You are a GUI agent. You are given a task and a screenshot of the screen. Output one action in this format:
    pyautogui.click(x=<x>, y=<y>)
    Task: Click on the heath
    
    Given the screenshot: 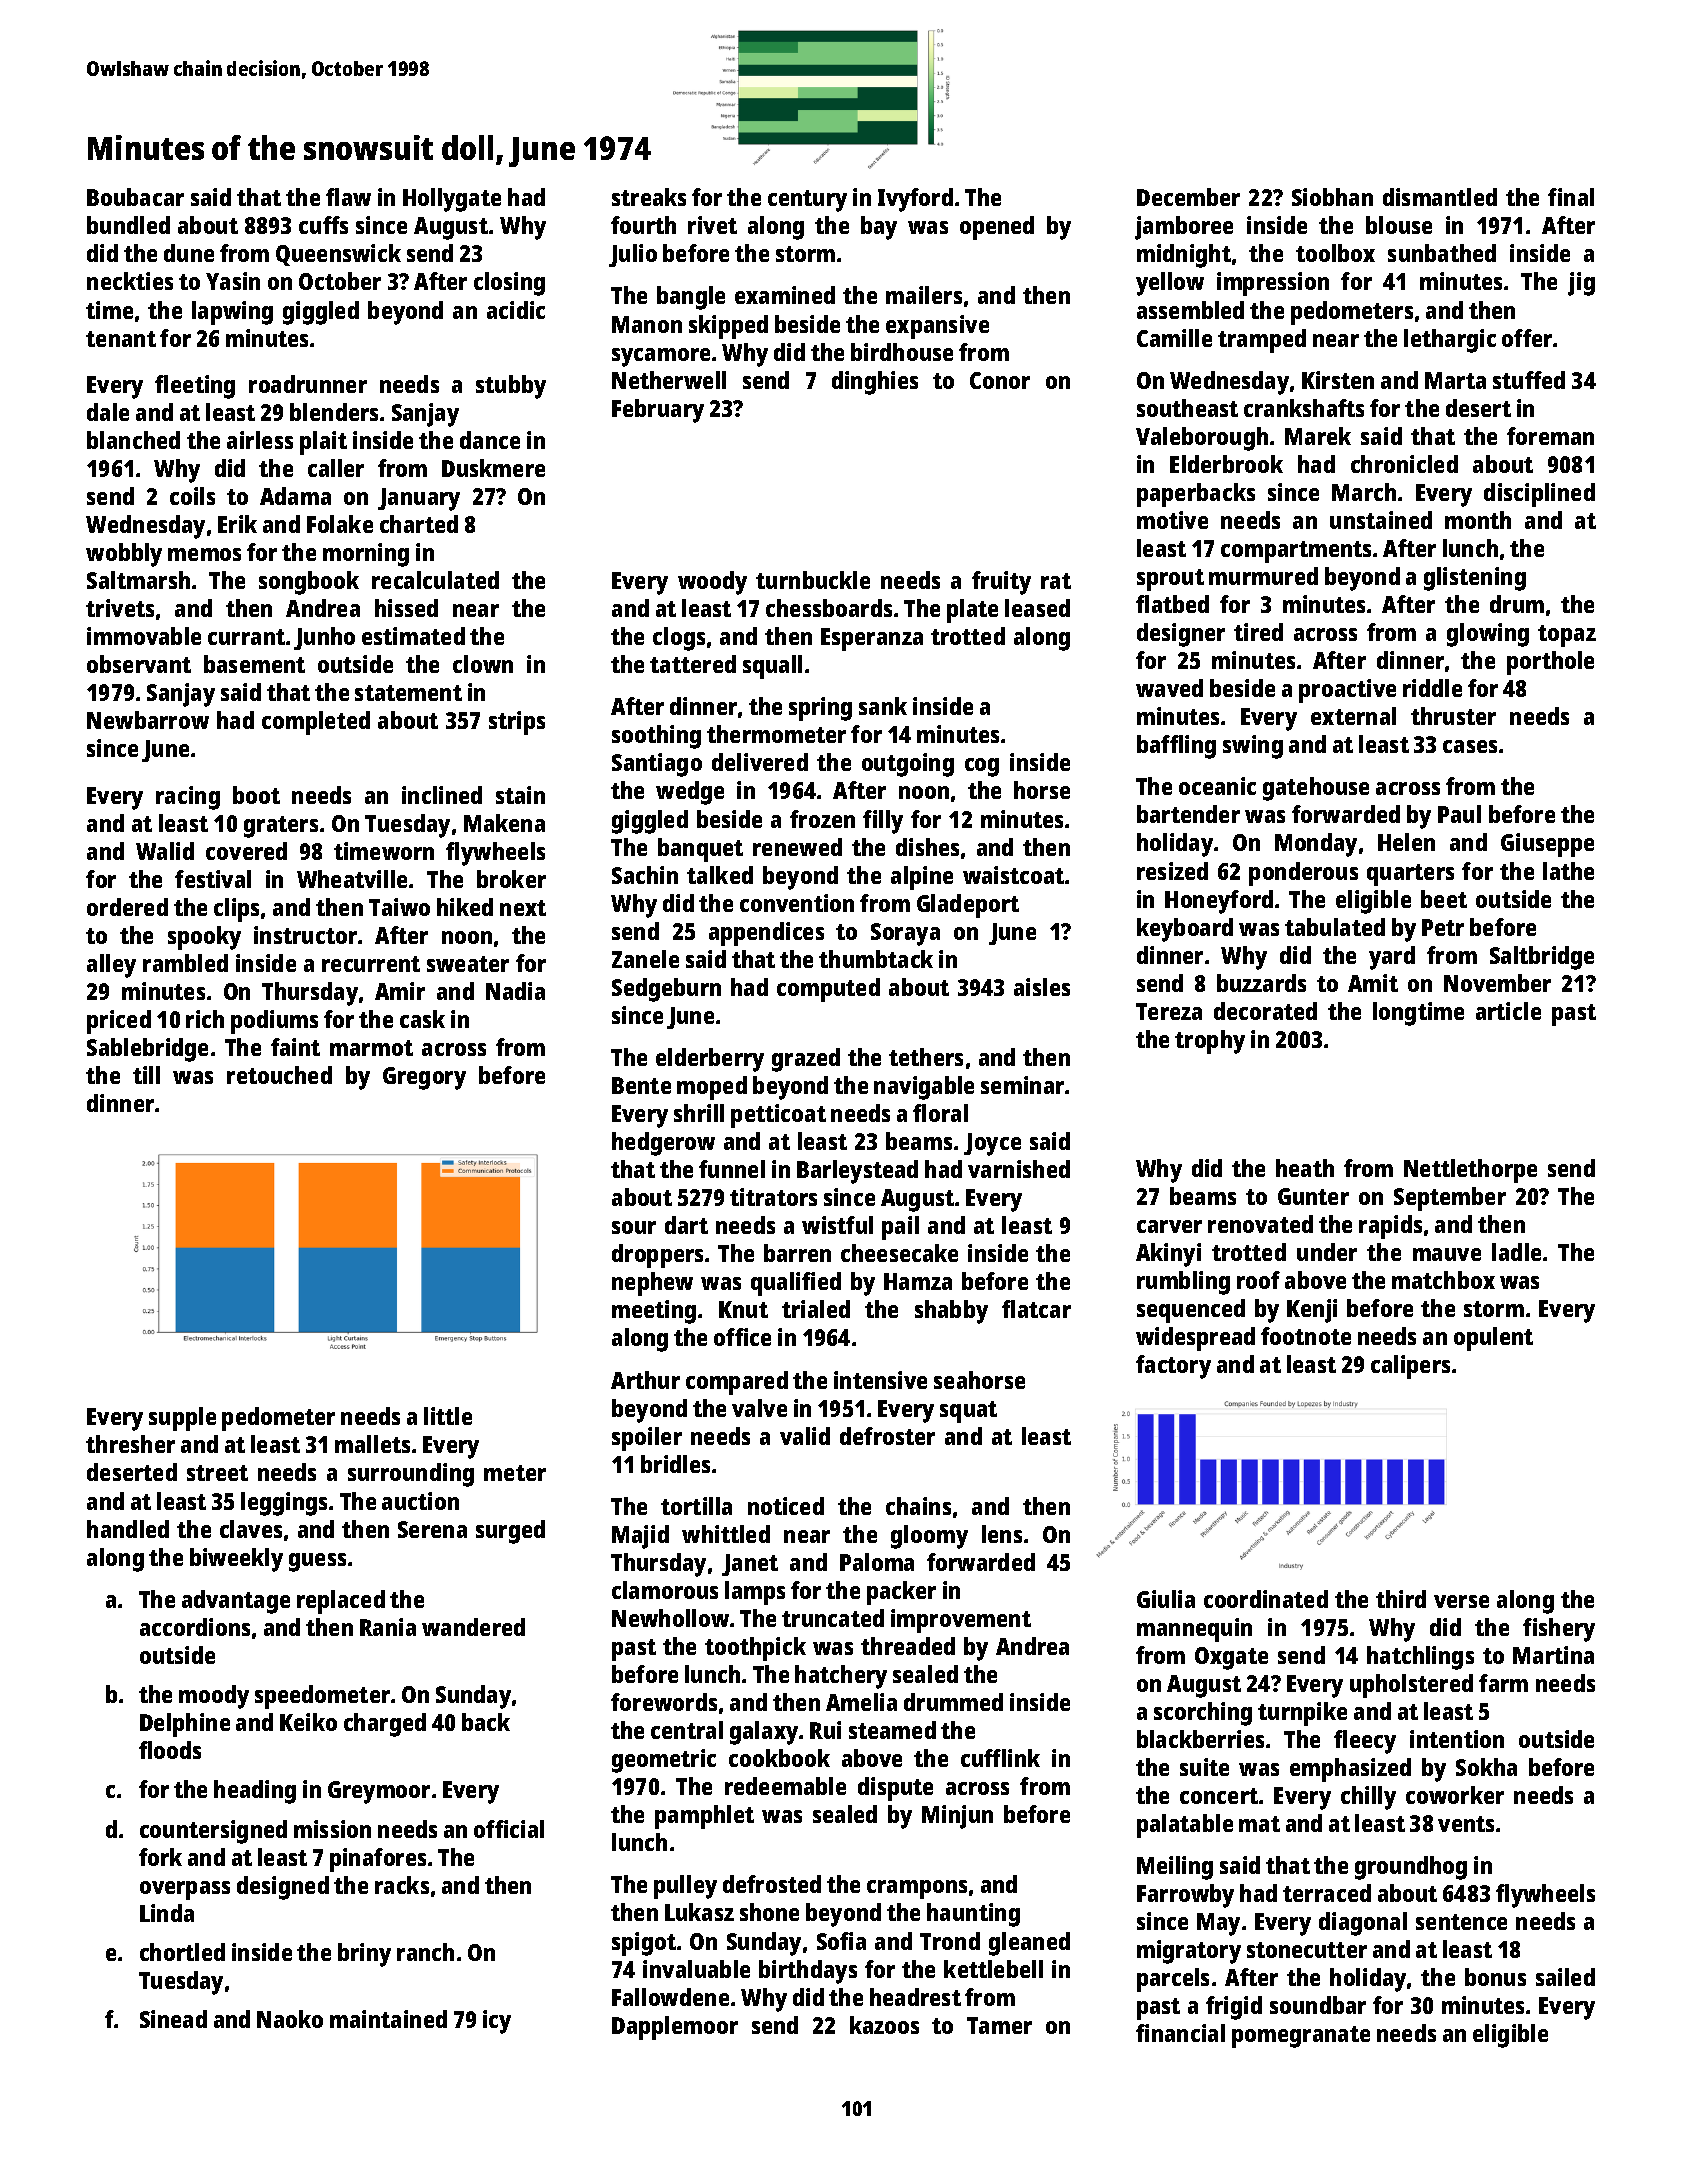 What is the action you would take?
    pyautogui.click(x=1305, y=1168)
